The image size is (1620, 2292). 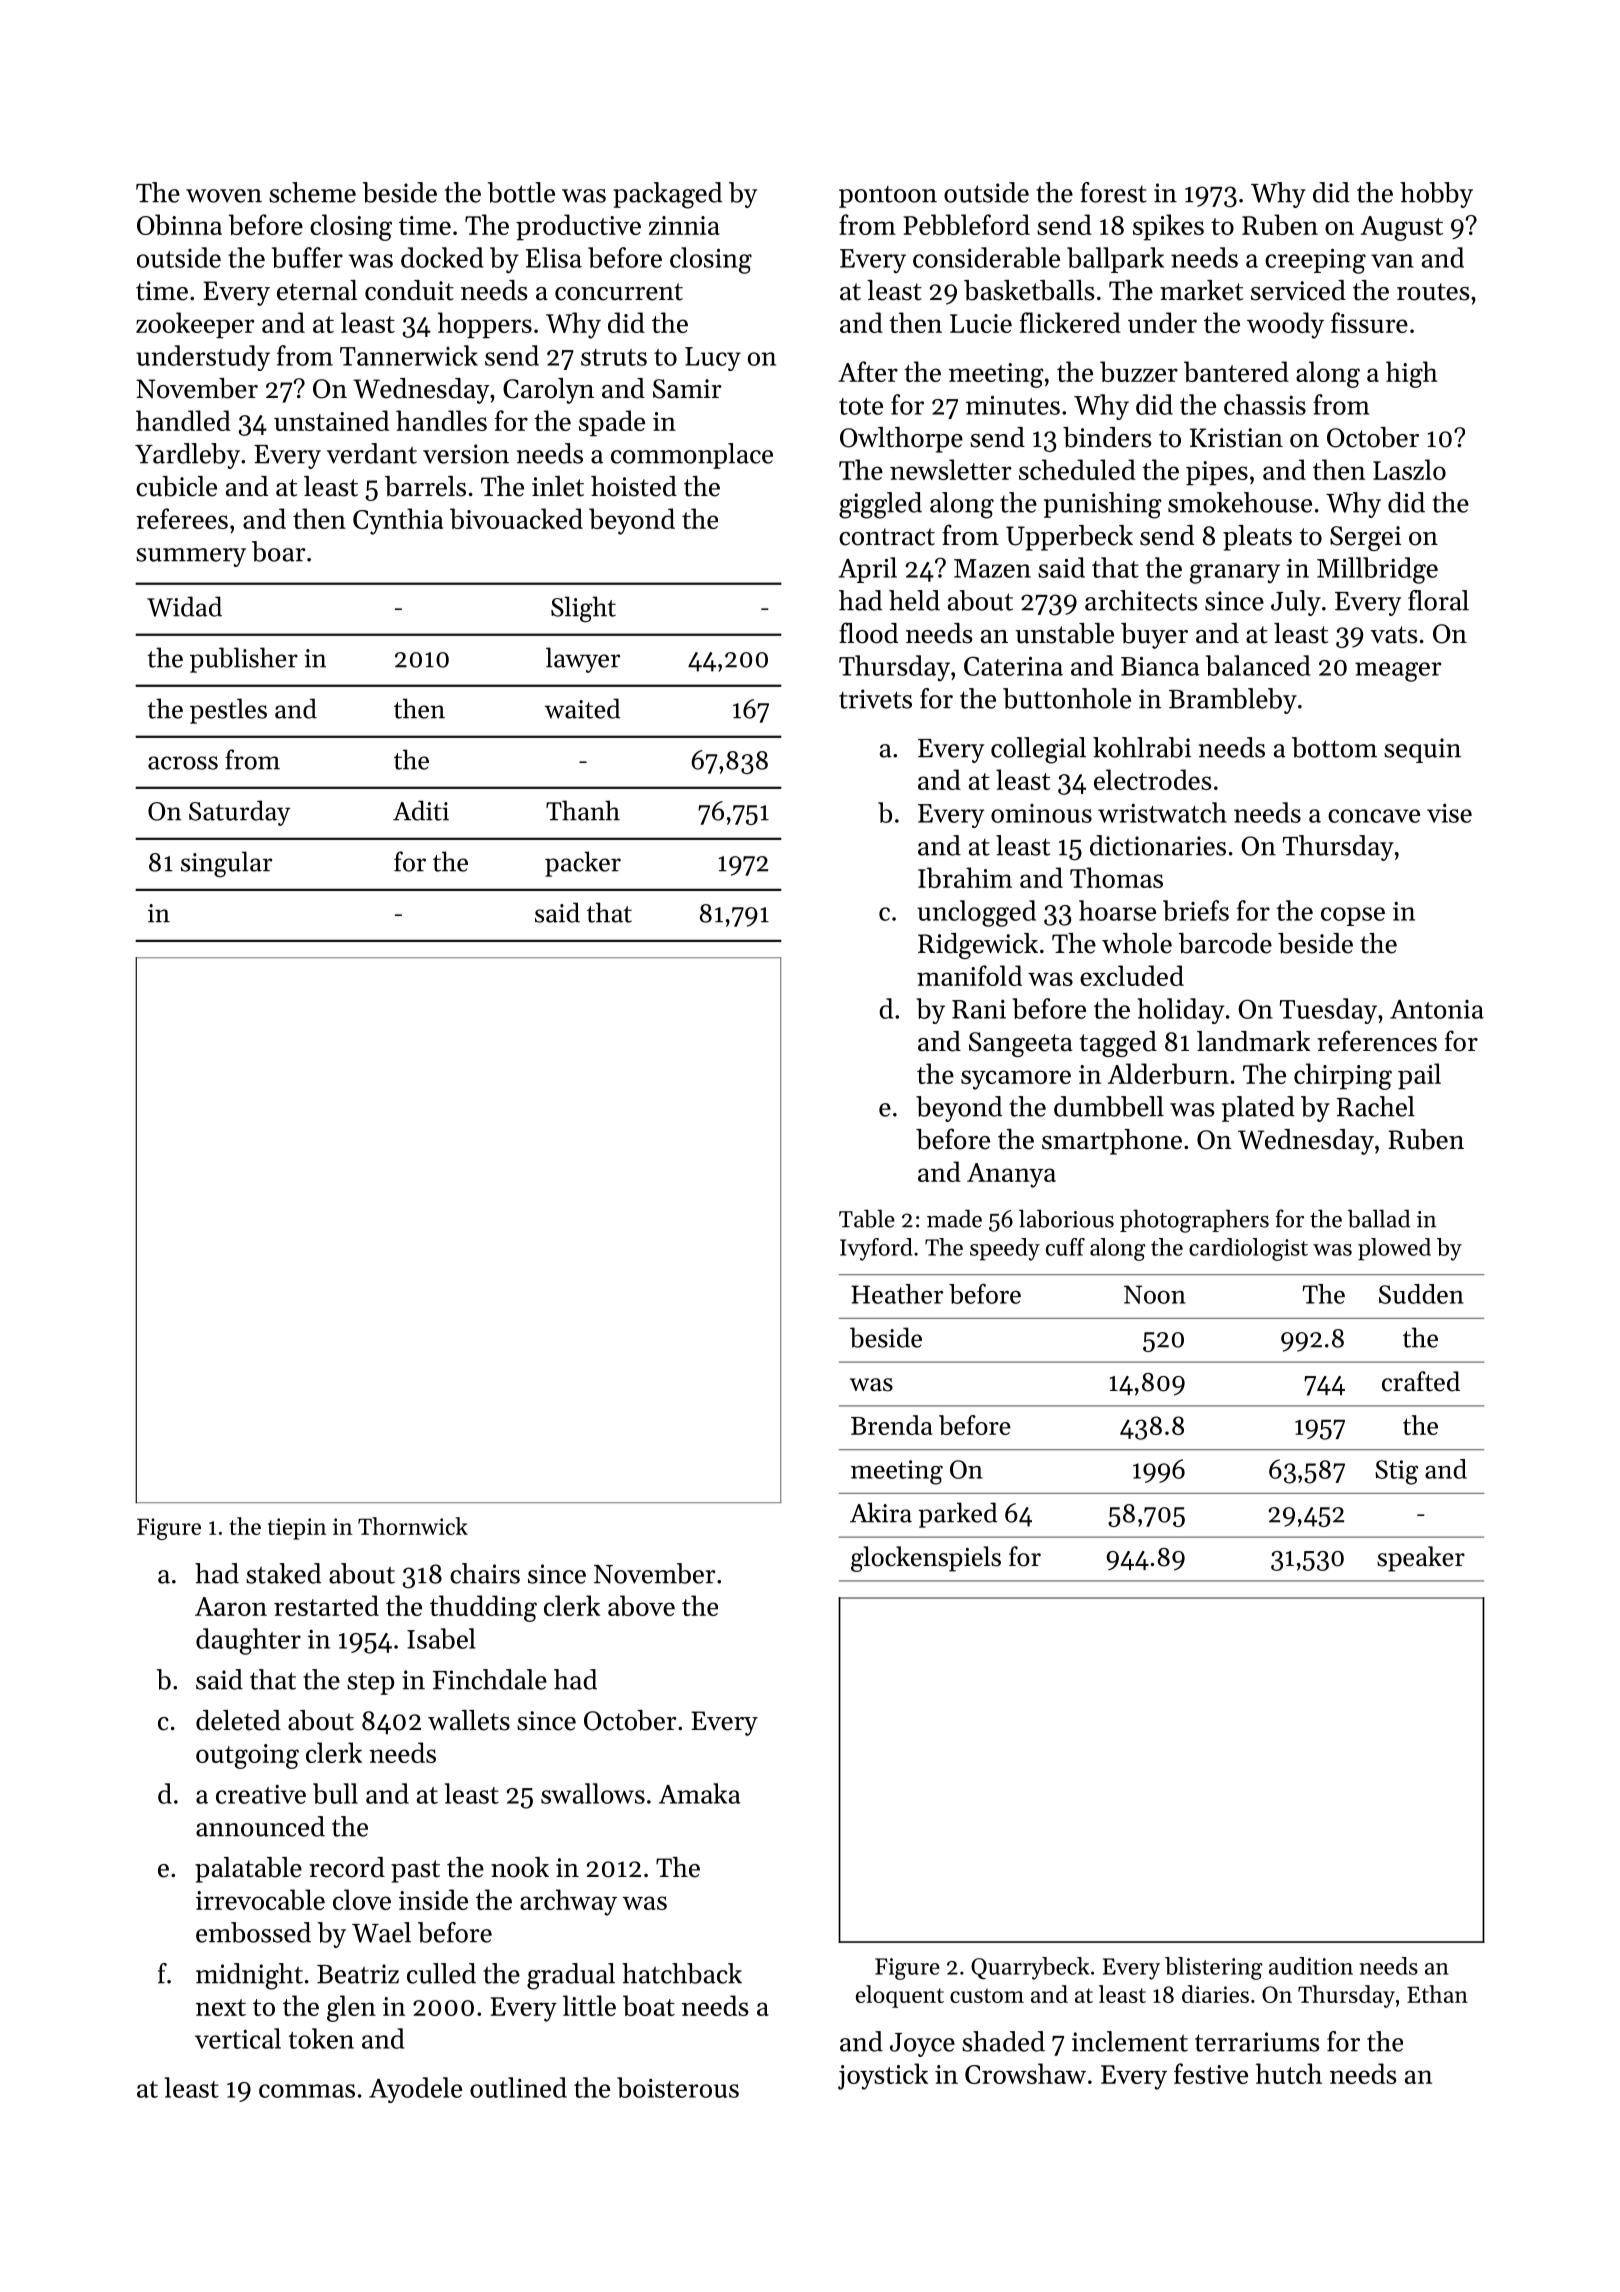 I want to click on Laszlo, so click(x=1409, y=469).
